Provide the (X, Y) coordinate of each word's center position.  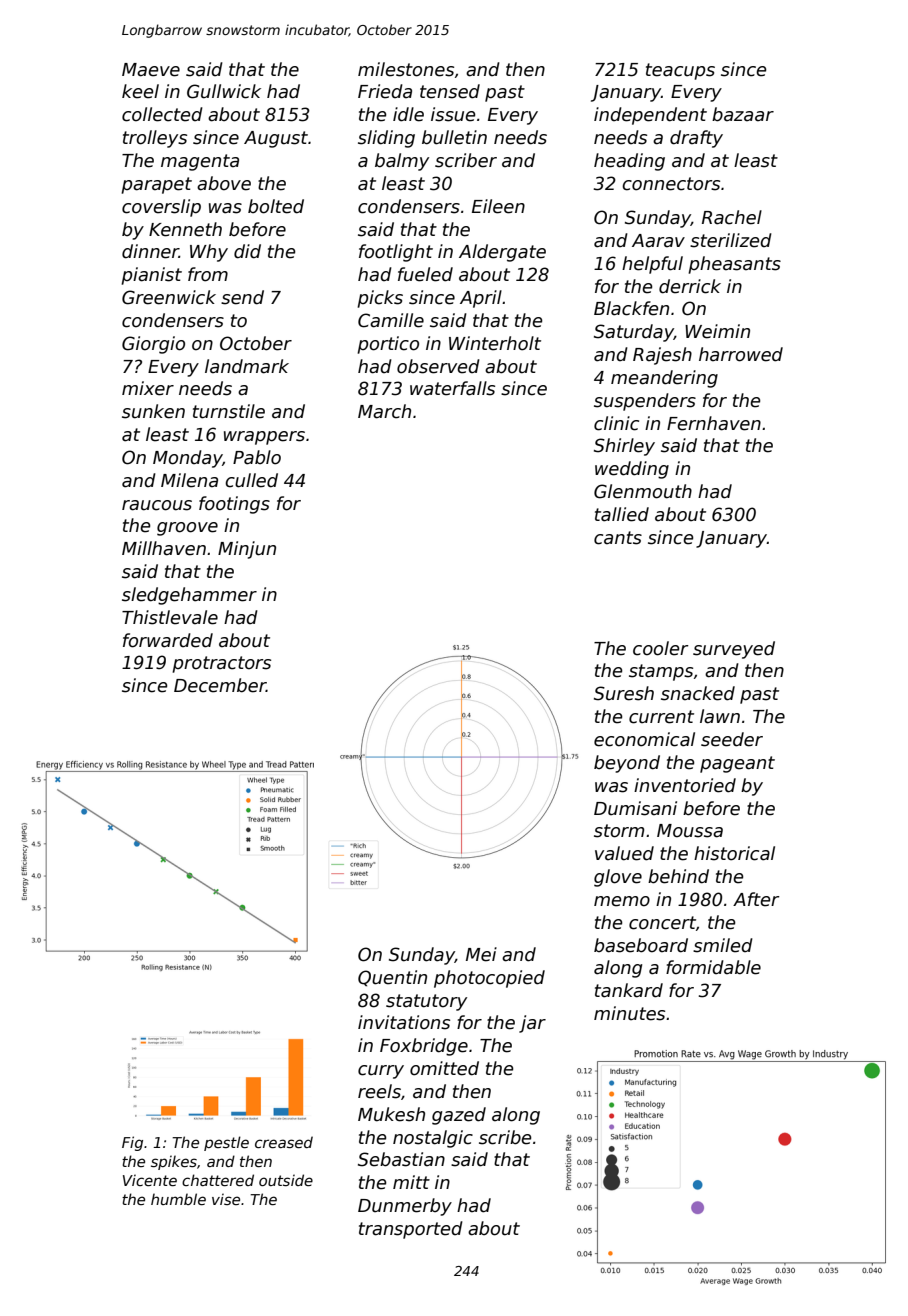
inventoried (685, 785)
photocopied (489, 979)
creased (284, 1142)
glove (618, 878)
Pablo (257, 457)
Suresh (624, 693)
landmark (247, 366)
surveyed (734, 650)
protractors (221, 664)
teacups (680, 71)
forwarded (168, 640)
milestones (406, 69)
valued (624, 853)
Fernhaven (714, 423)
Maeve (151, 70)
